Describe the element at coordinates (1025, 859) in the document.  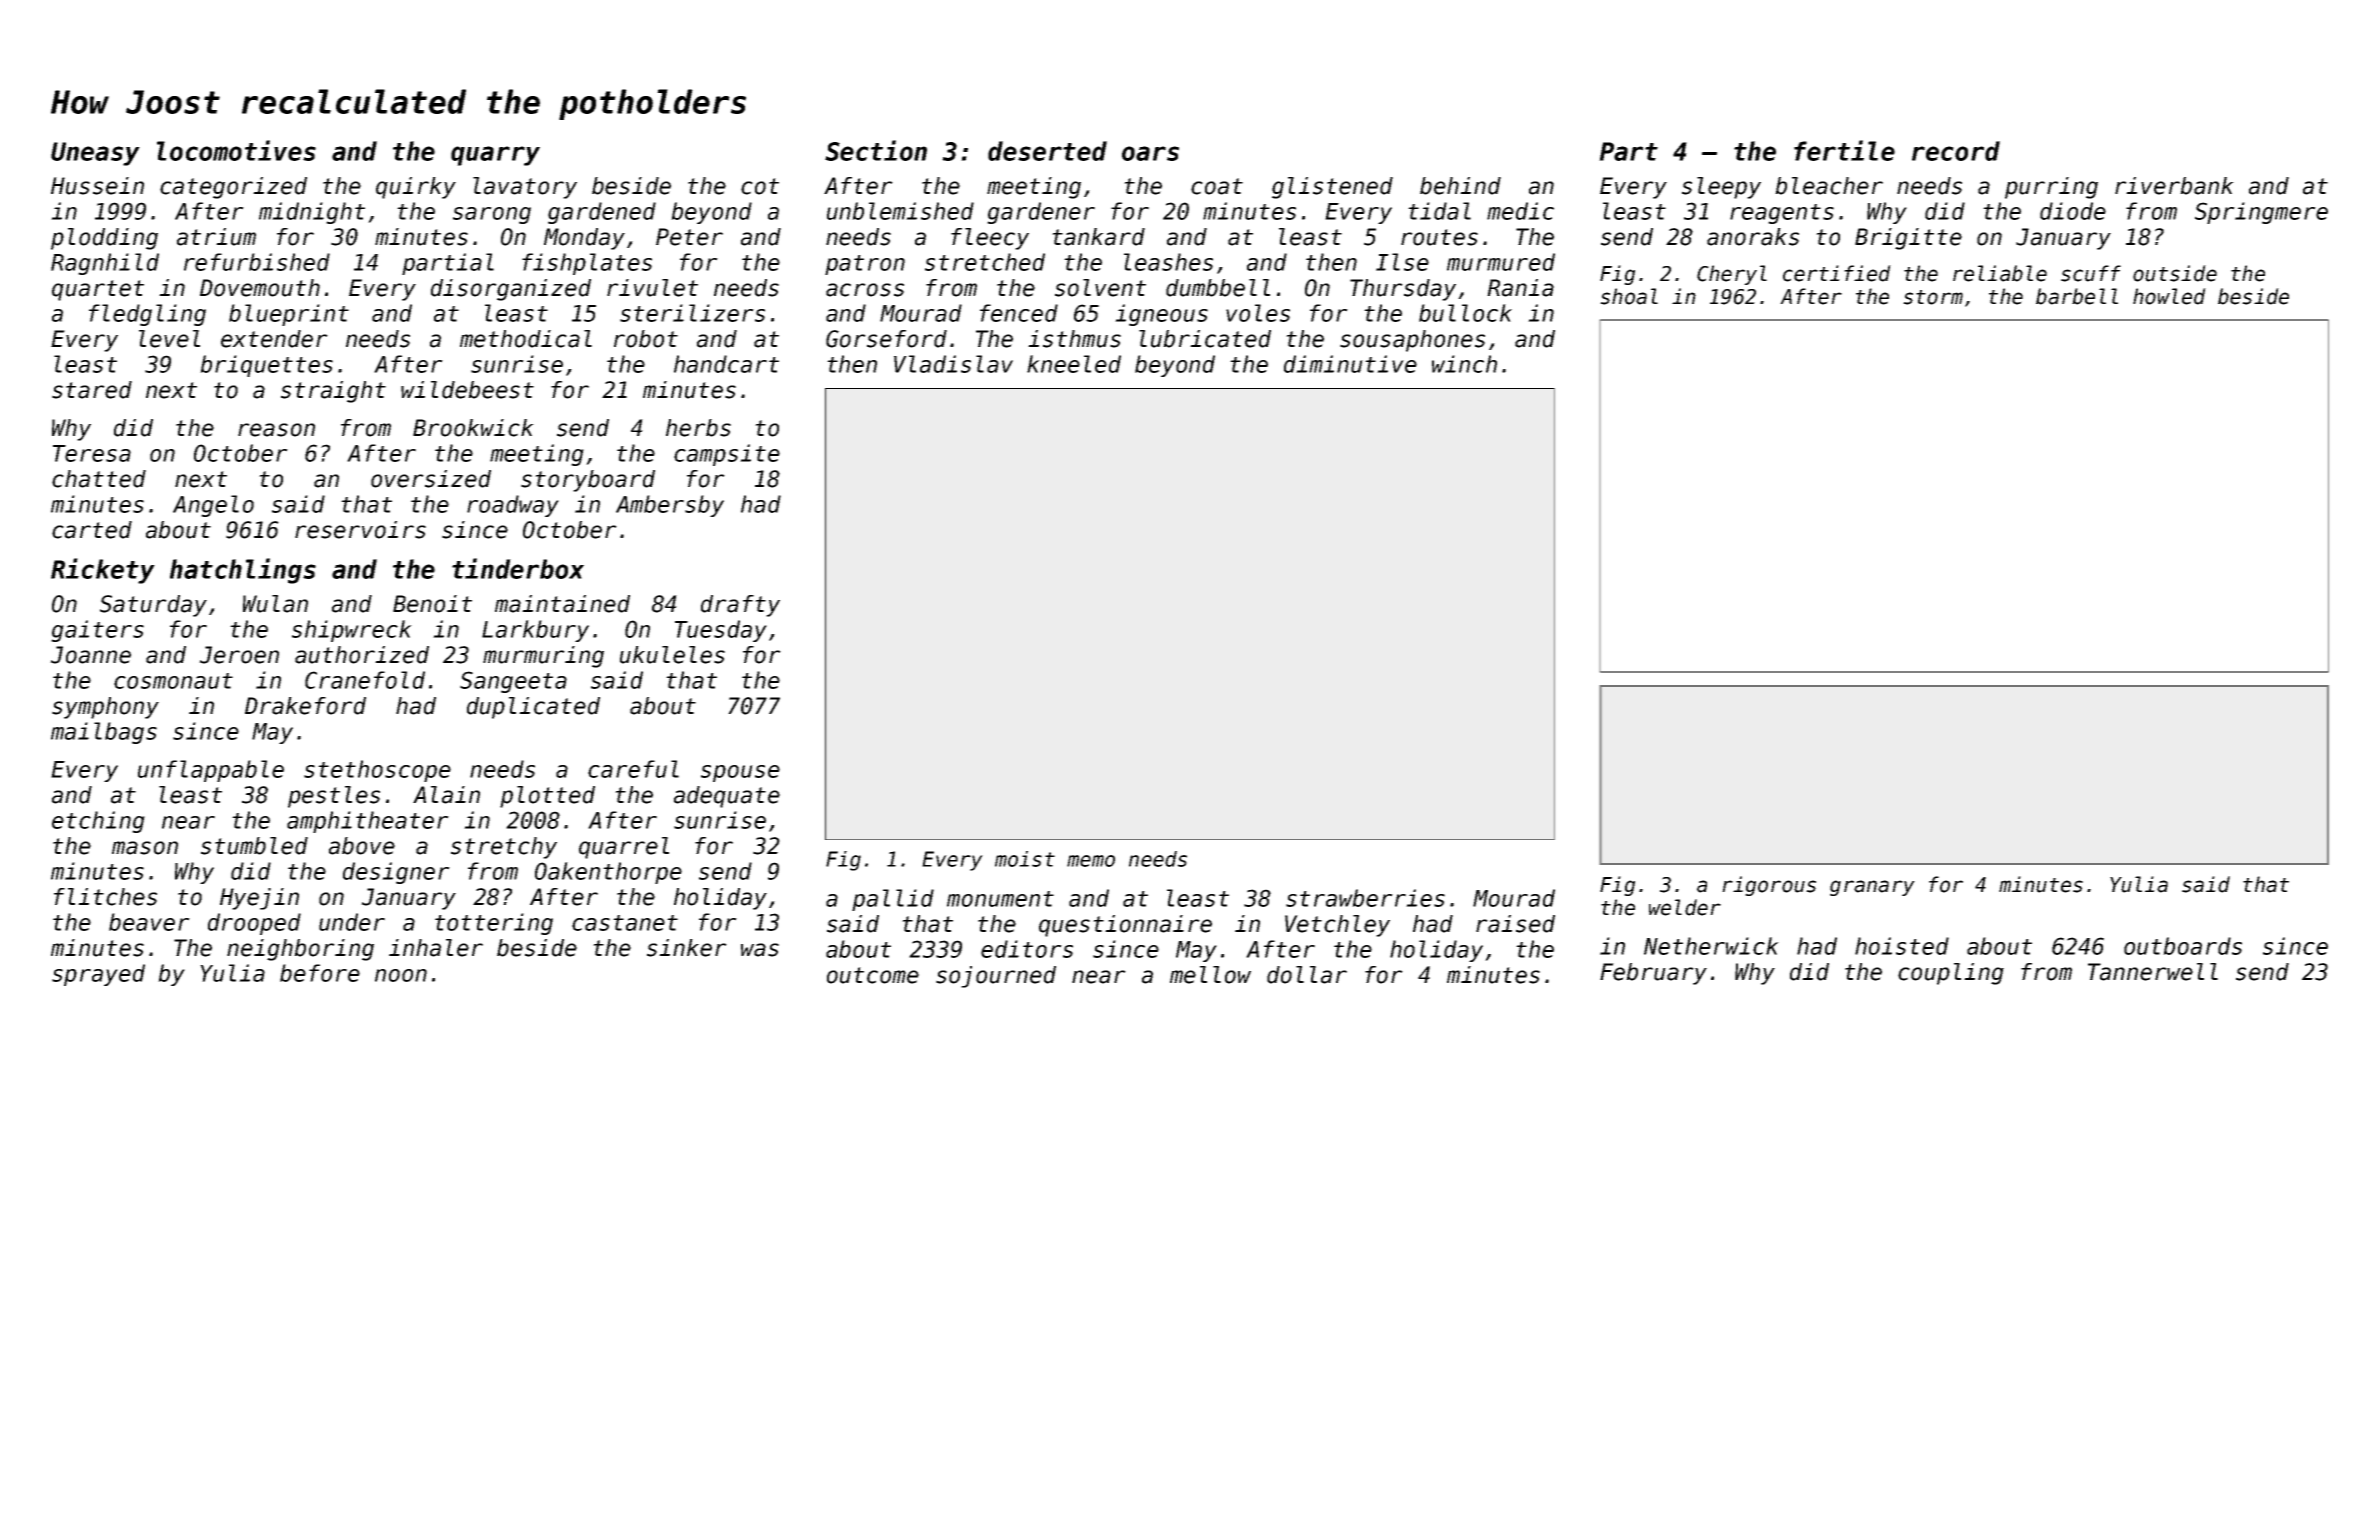
I see `moist` at that location.
